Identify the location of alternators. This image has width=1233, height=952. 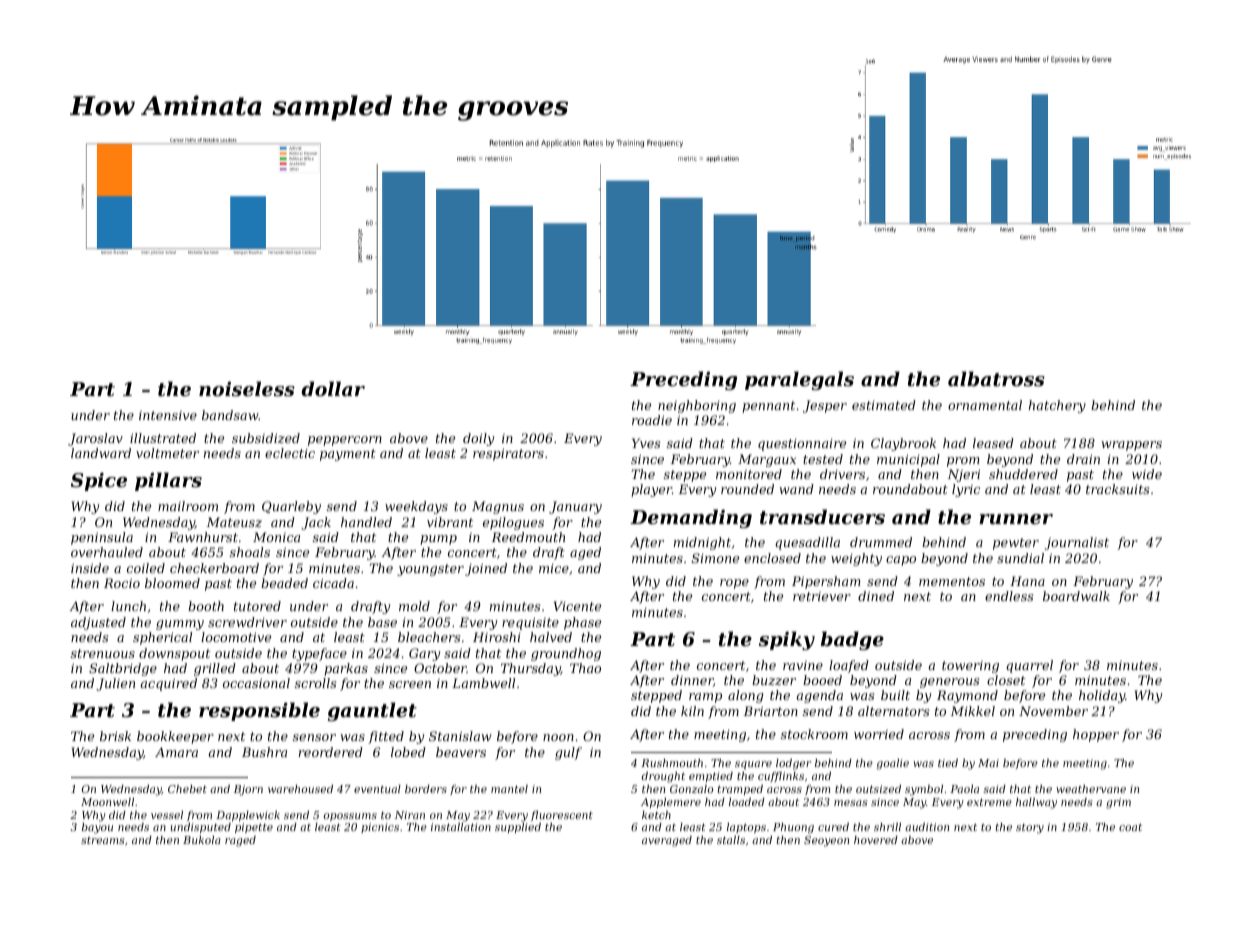
(893, 711).
